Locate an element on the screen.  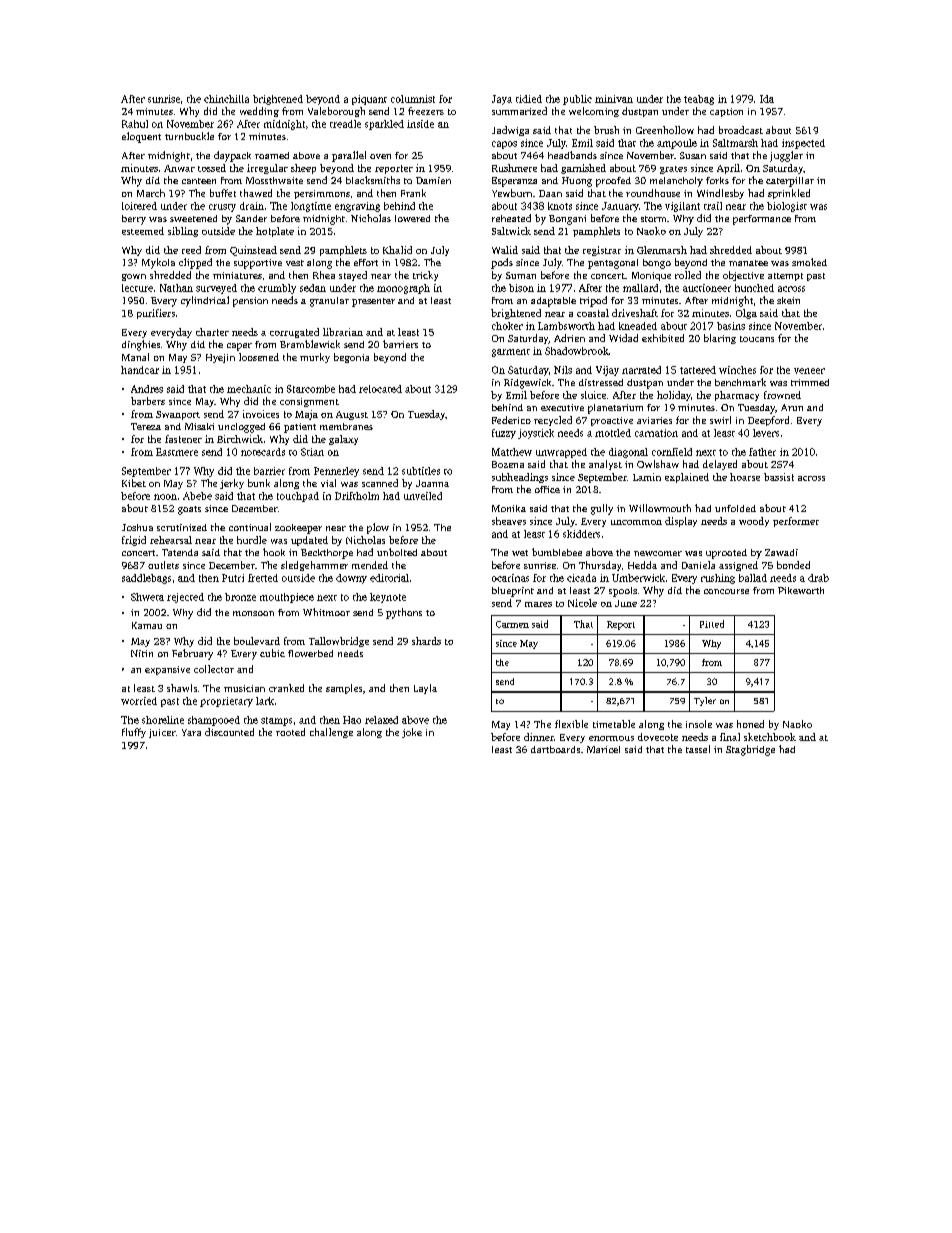
teabag is located at coordinates (699, 100).
